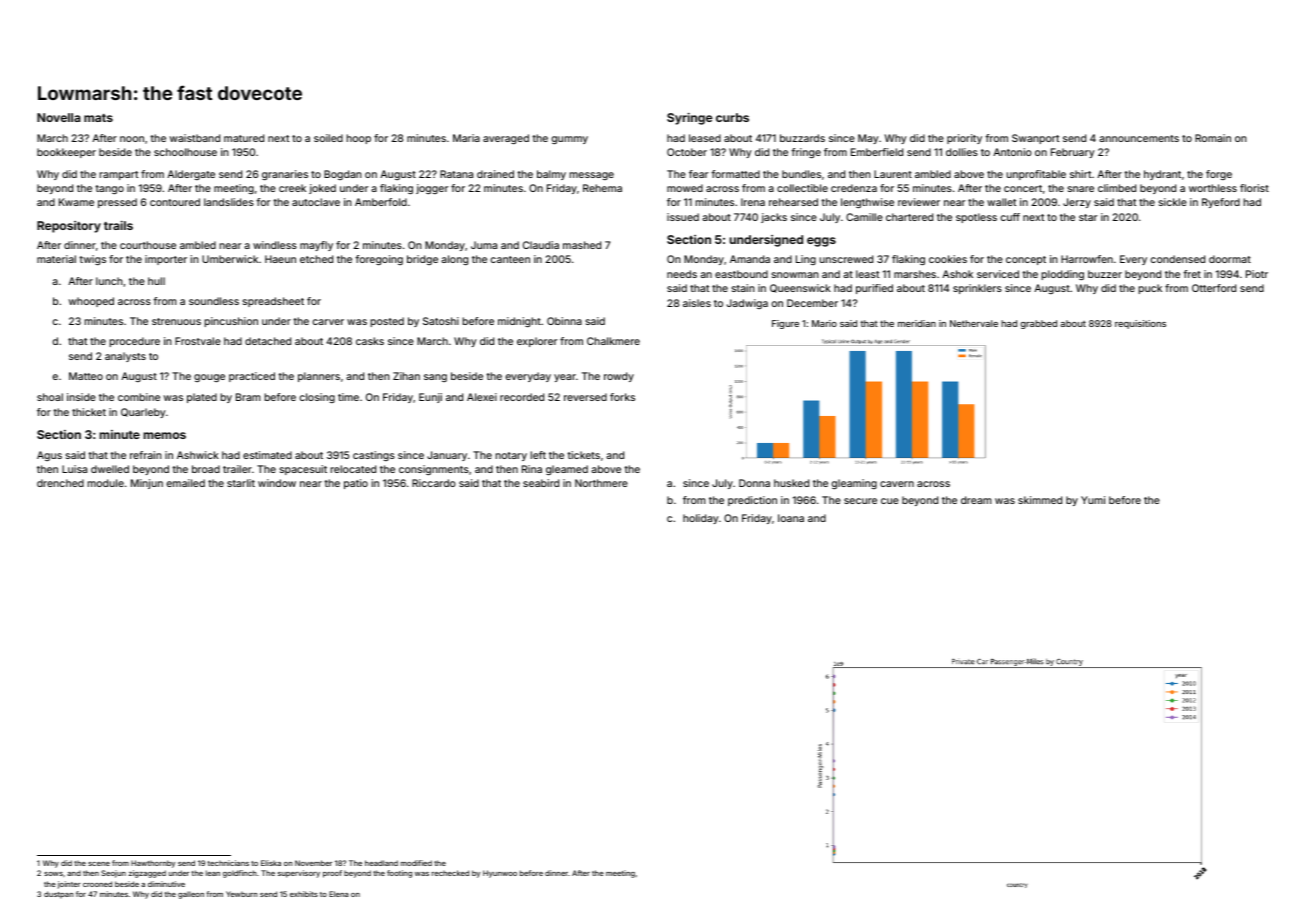  I want to click on closing, so click(317, 398).
